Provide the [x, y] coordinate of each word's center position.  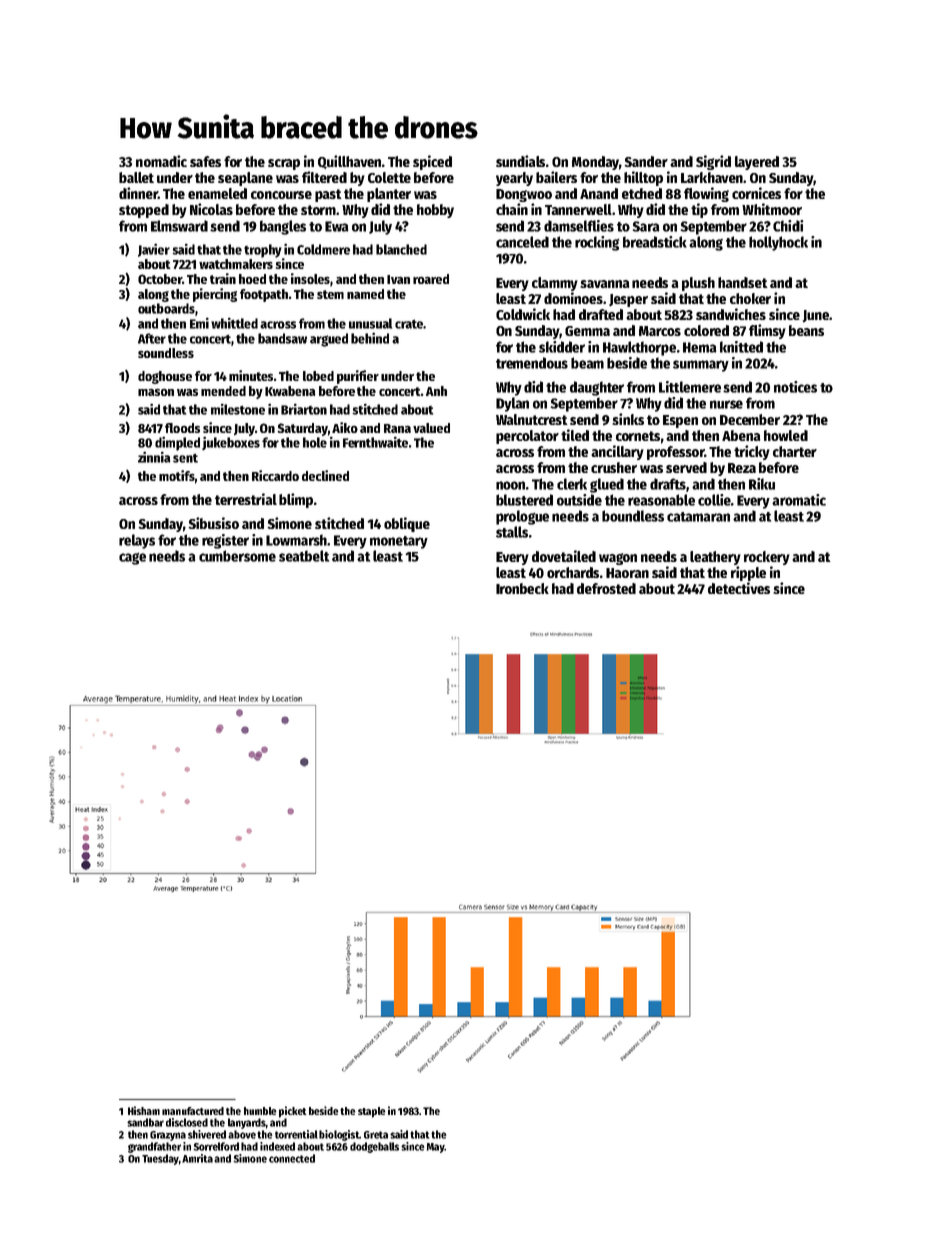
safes [205, 161]
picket [293, 1112]
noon [510, 485]
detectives [739, 588]
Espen [680, 421]
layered [757, 163]
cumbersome [237, 556]
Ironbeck [522, 588]
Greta [376, 1135]
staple [372, 1112]
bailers [556, 177]
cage [132, 559]
